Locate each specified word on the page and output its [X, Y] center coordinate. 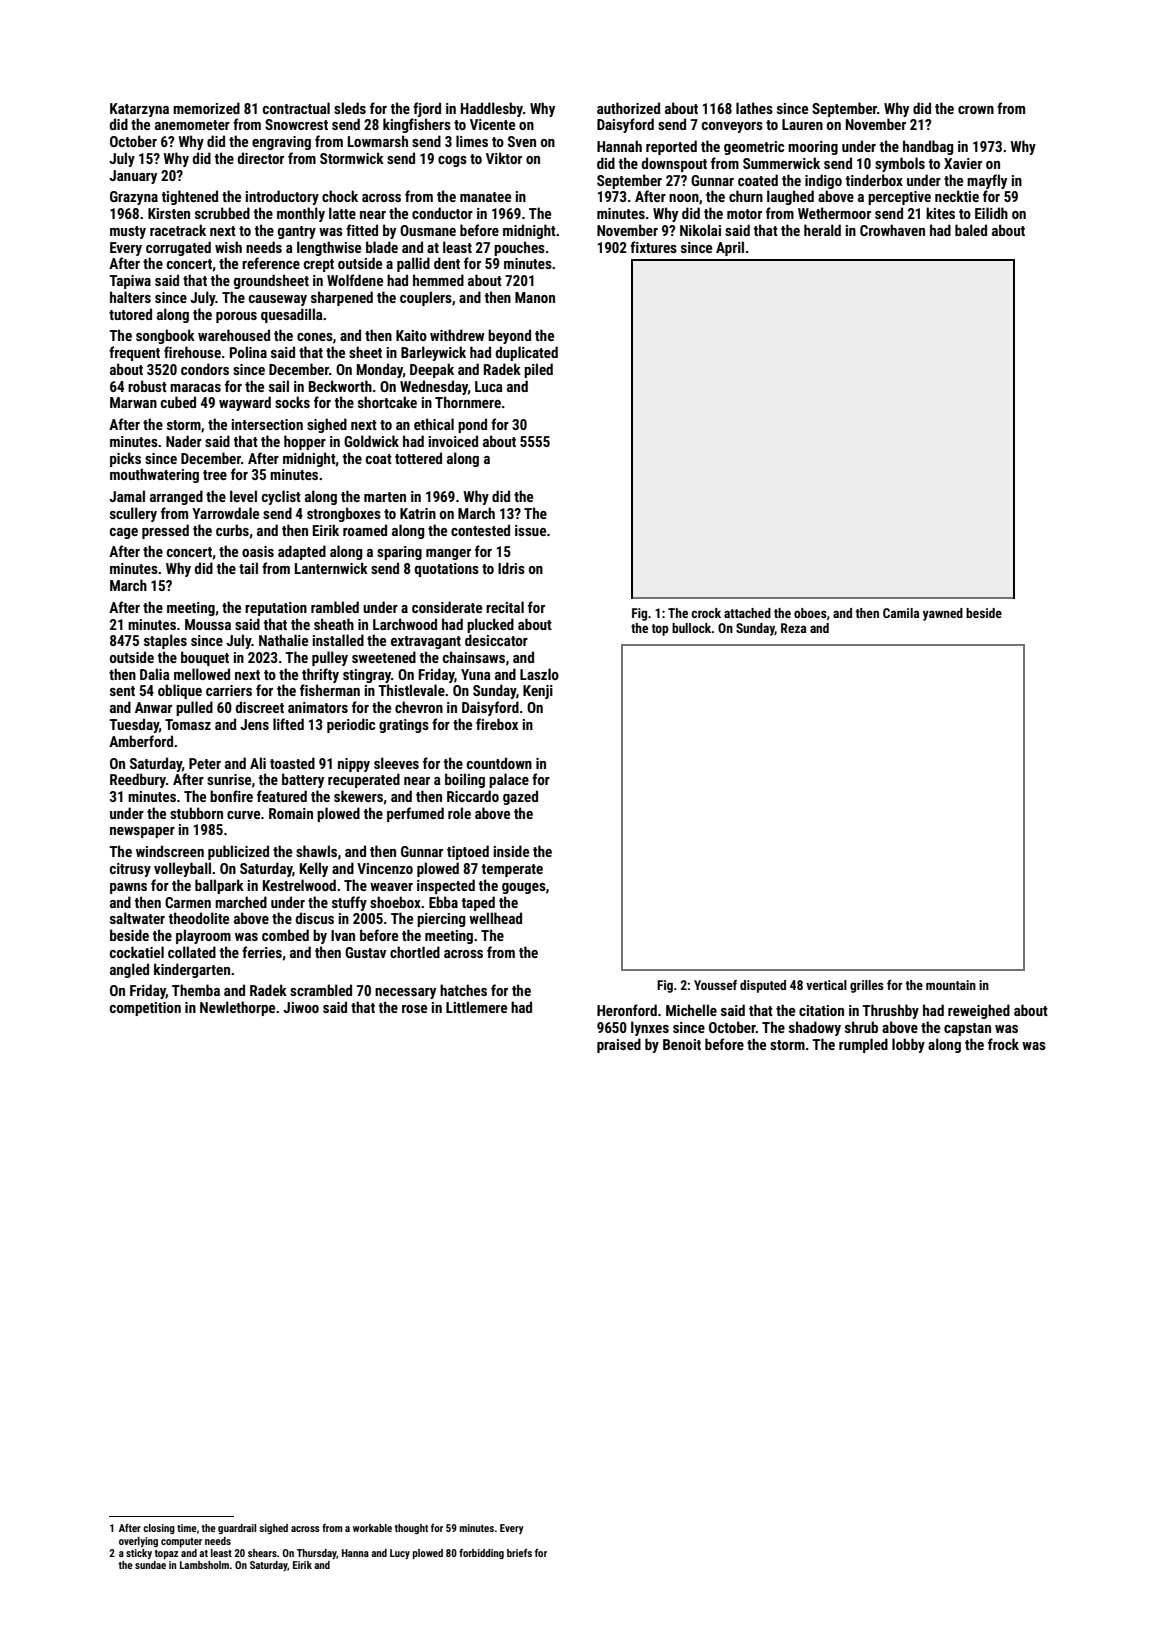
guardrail [237, 1529]
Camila [901, 613]
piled [538, 370]
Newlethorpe [237, 1008]
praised [619, 1045]
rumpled [863, 1045]
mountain [951, 985]
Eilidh [991, 213]
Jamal [127, 496]
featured [282, 796]
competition [145, 1009]
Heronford [627, 1010]
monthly [301, 214]
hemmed [438, 280]
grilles [867, 986]
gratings [404, 726]
